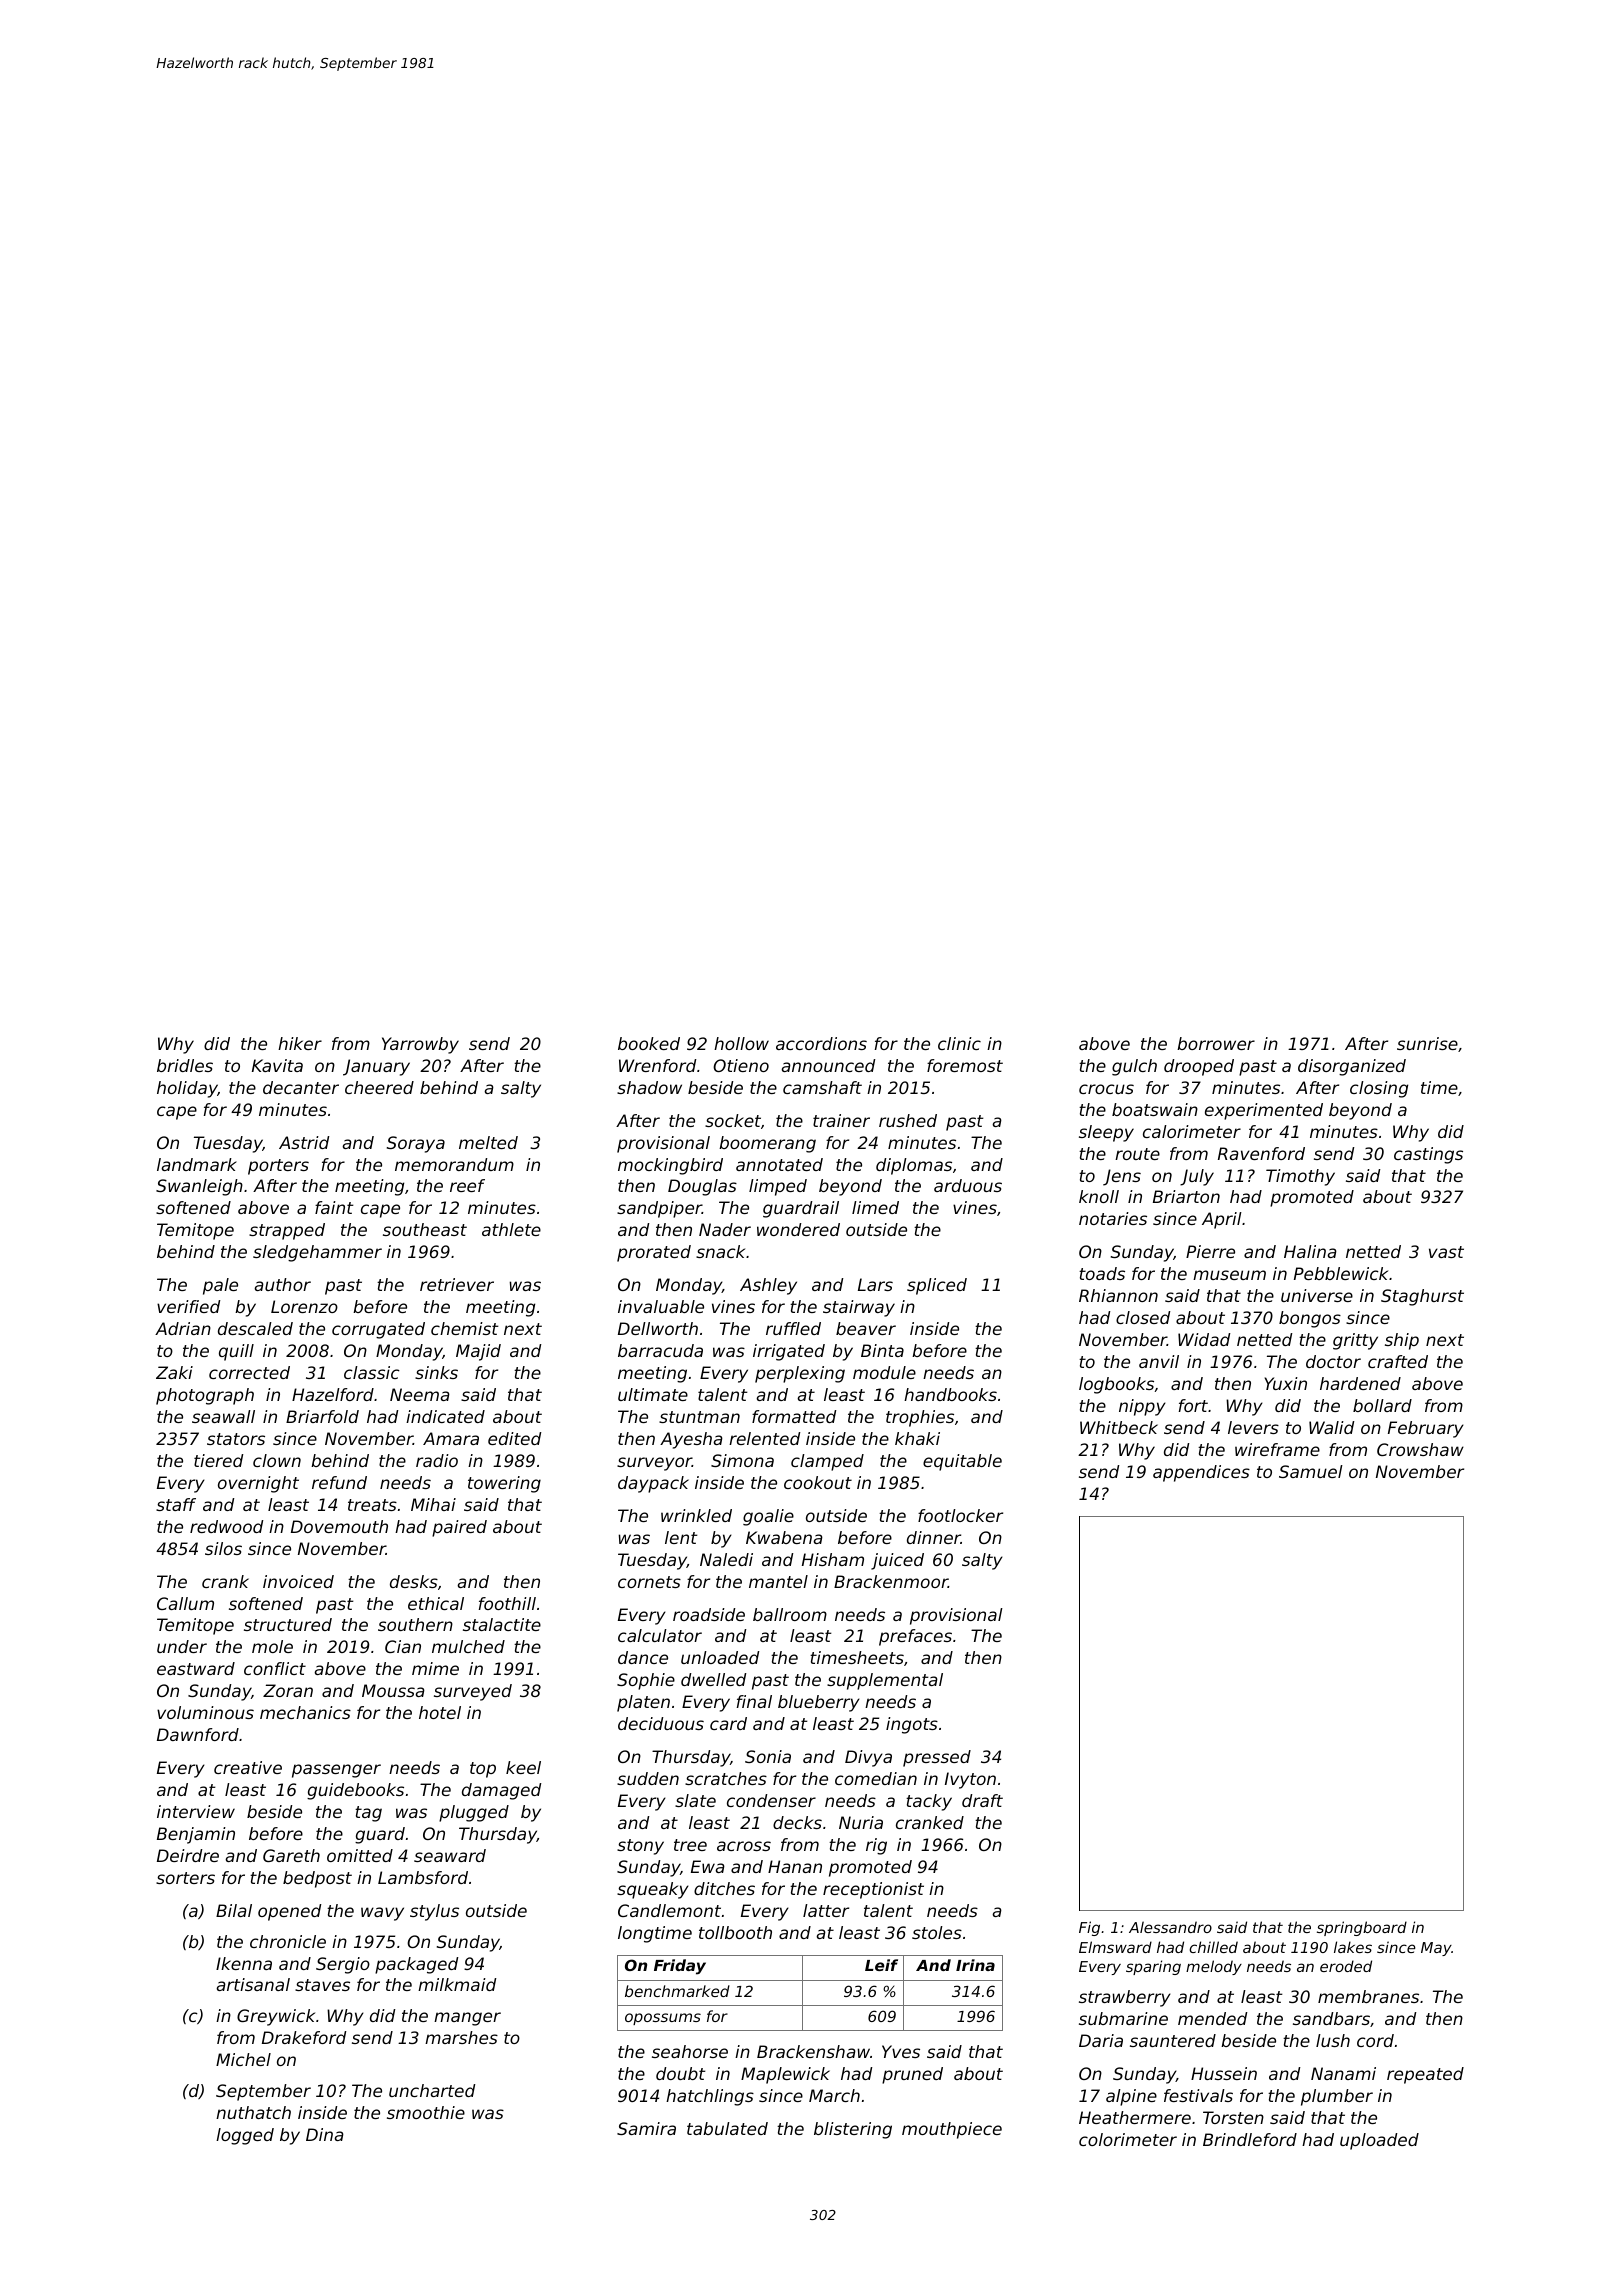  What do you see at coordinates (648, 1778) in the page?
I see `sudden` at bounding box center [648, 1778].
